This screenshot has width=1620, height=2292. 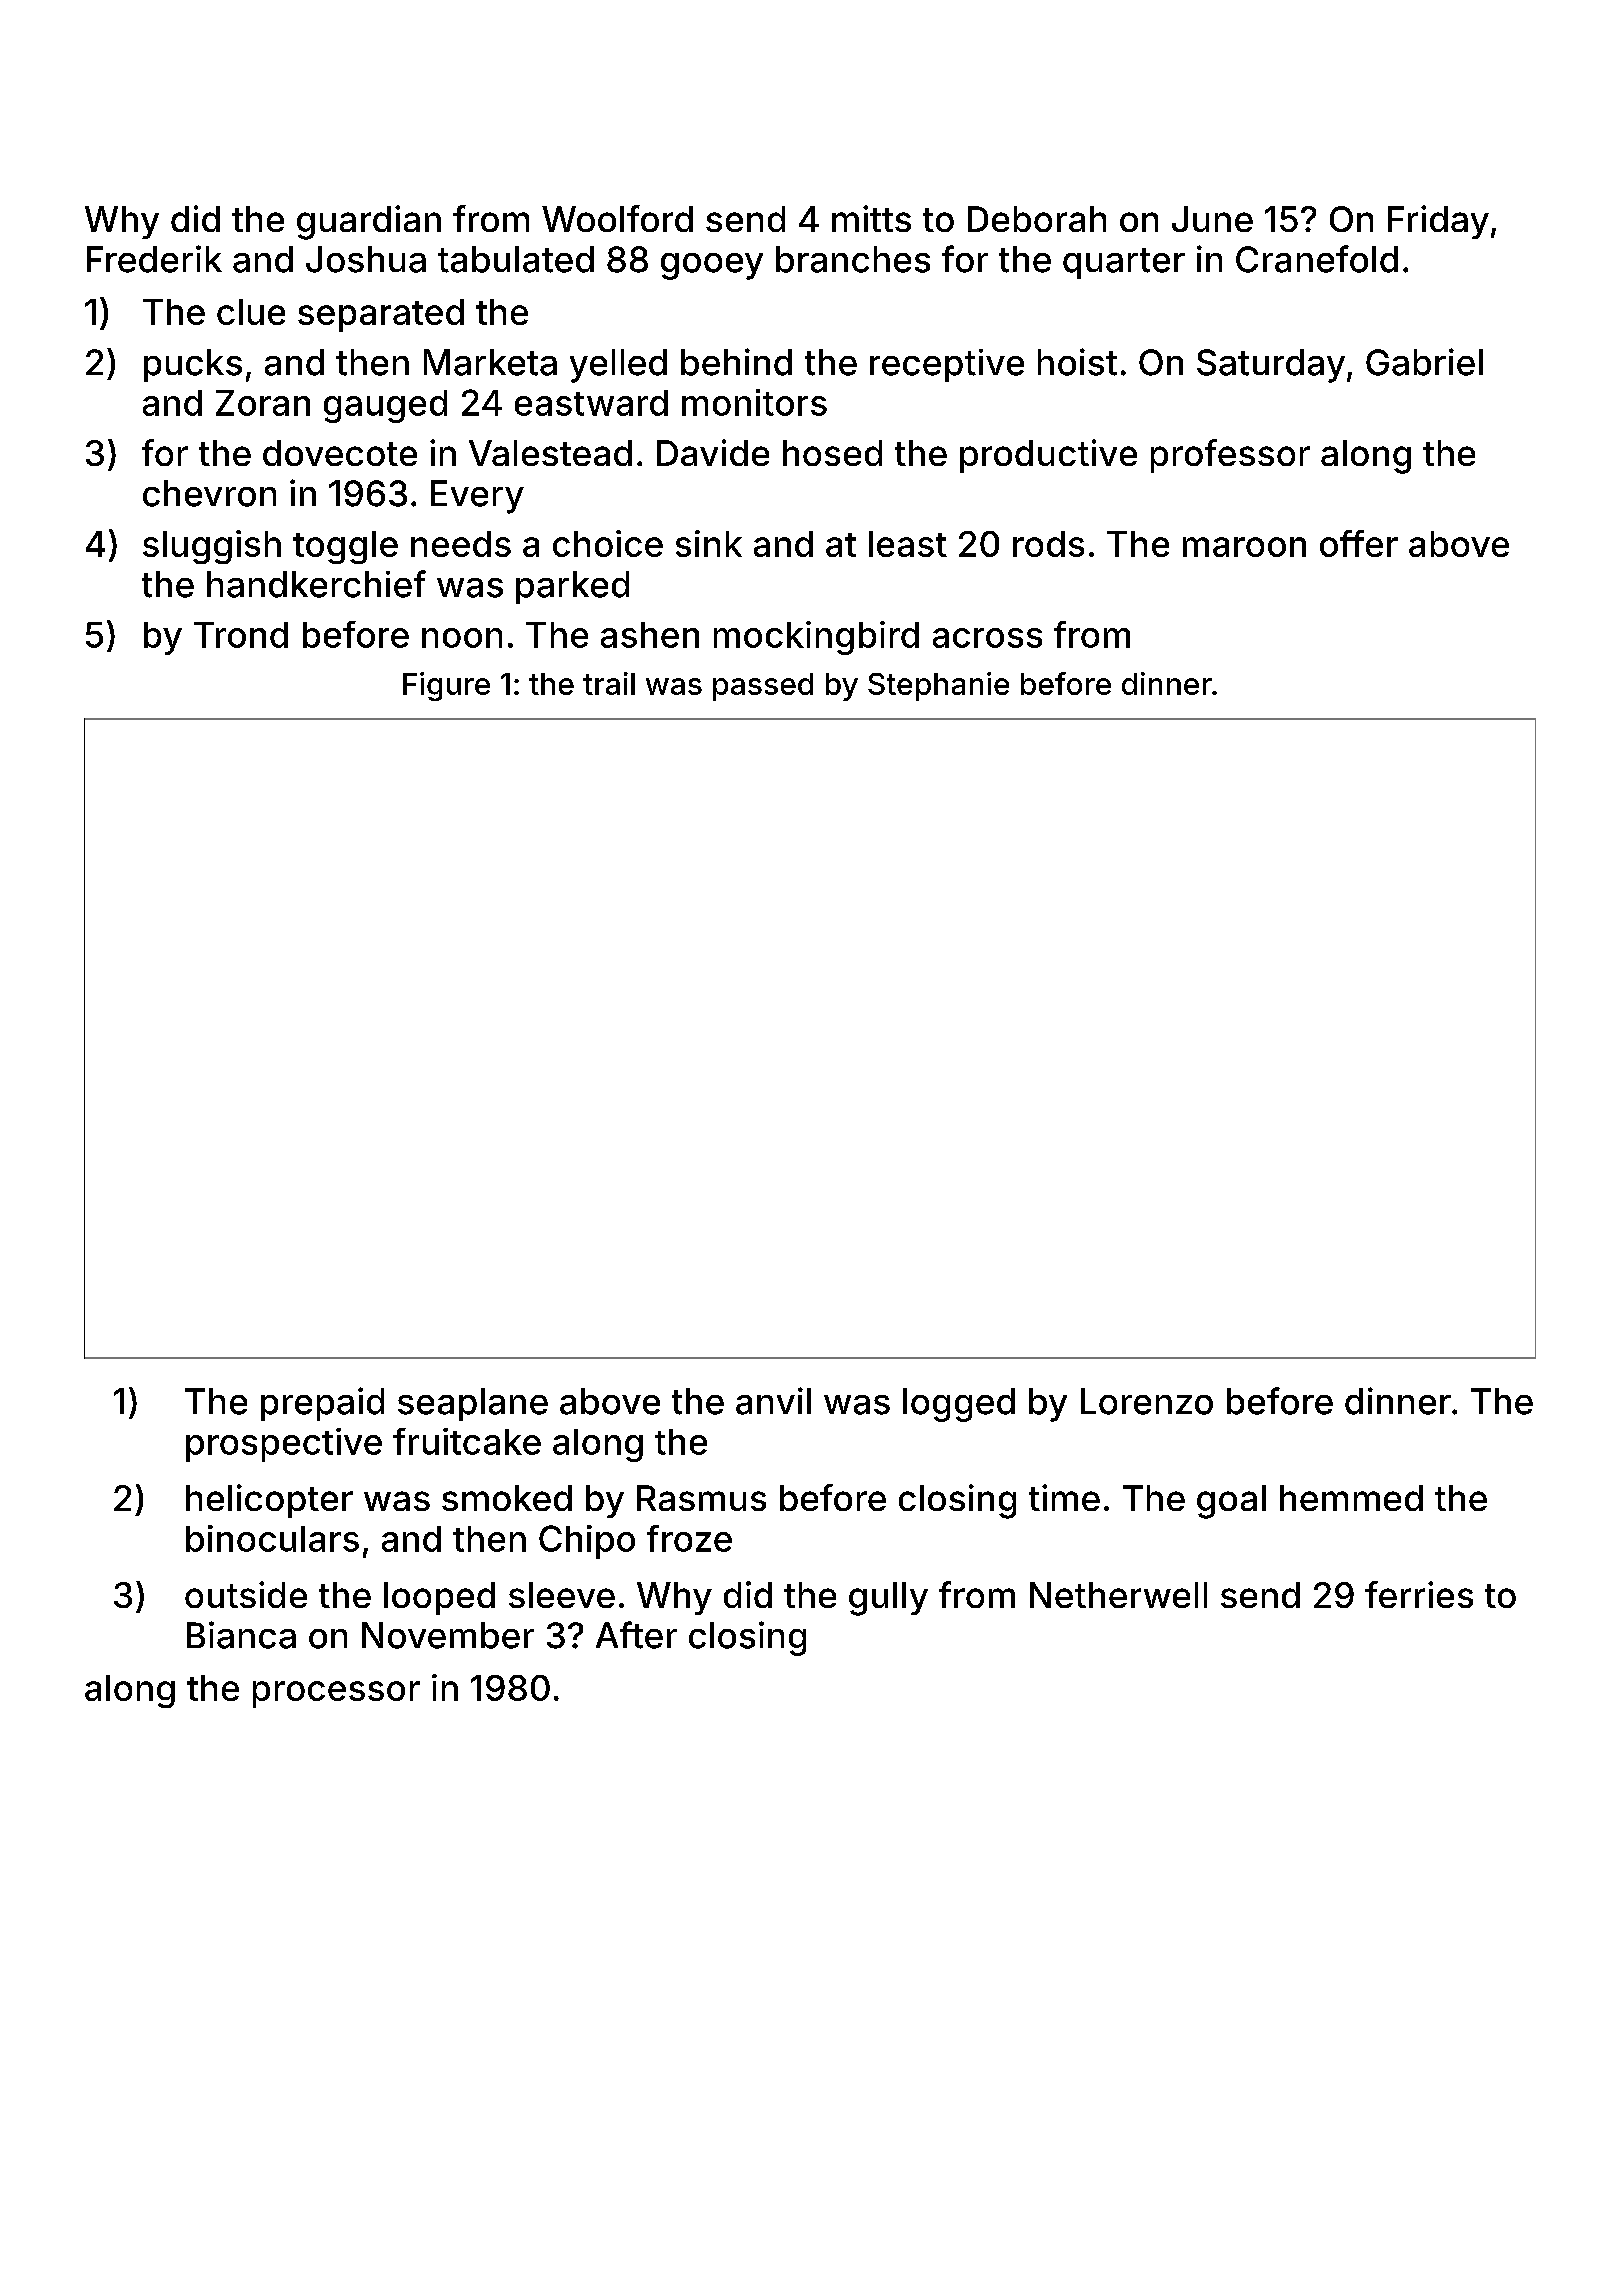 What do you see at coordinates (636, 1635) in the screenshot?
I see `After` at bounding box center [636, 1635].
